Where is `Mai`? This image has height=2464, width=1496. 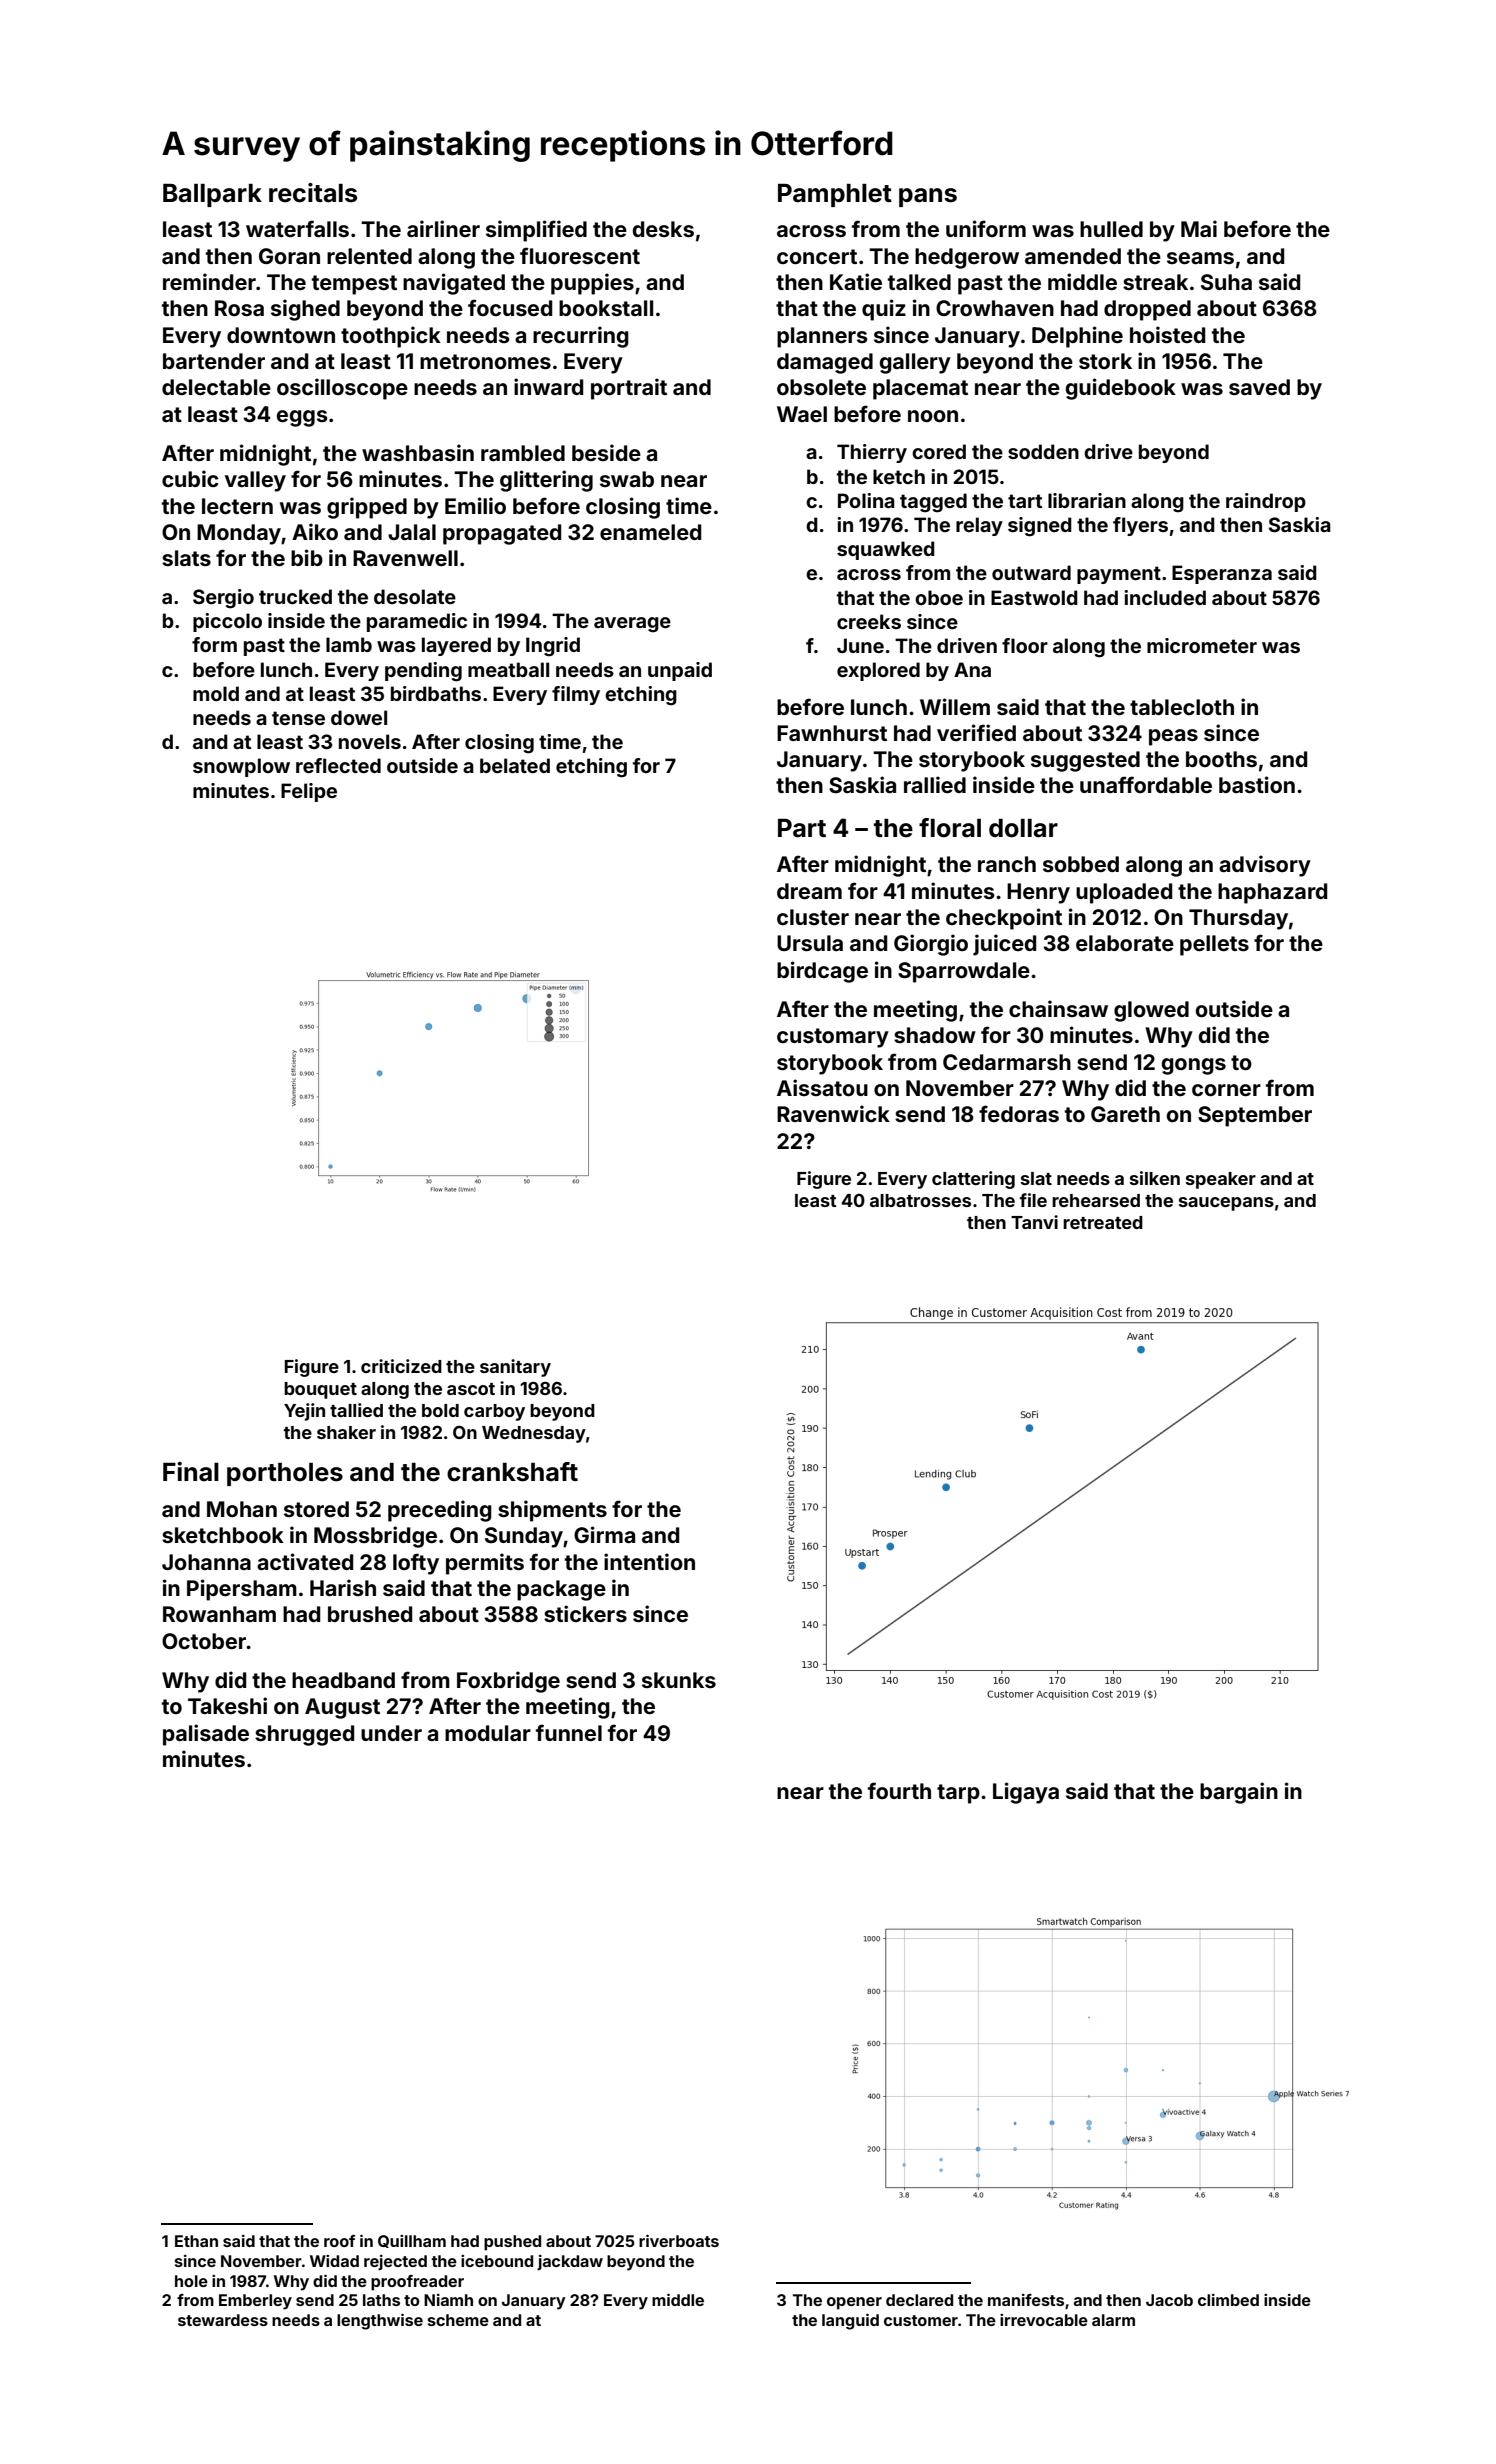 Mai is located at coordinates (1199, 228).
